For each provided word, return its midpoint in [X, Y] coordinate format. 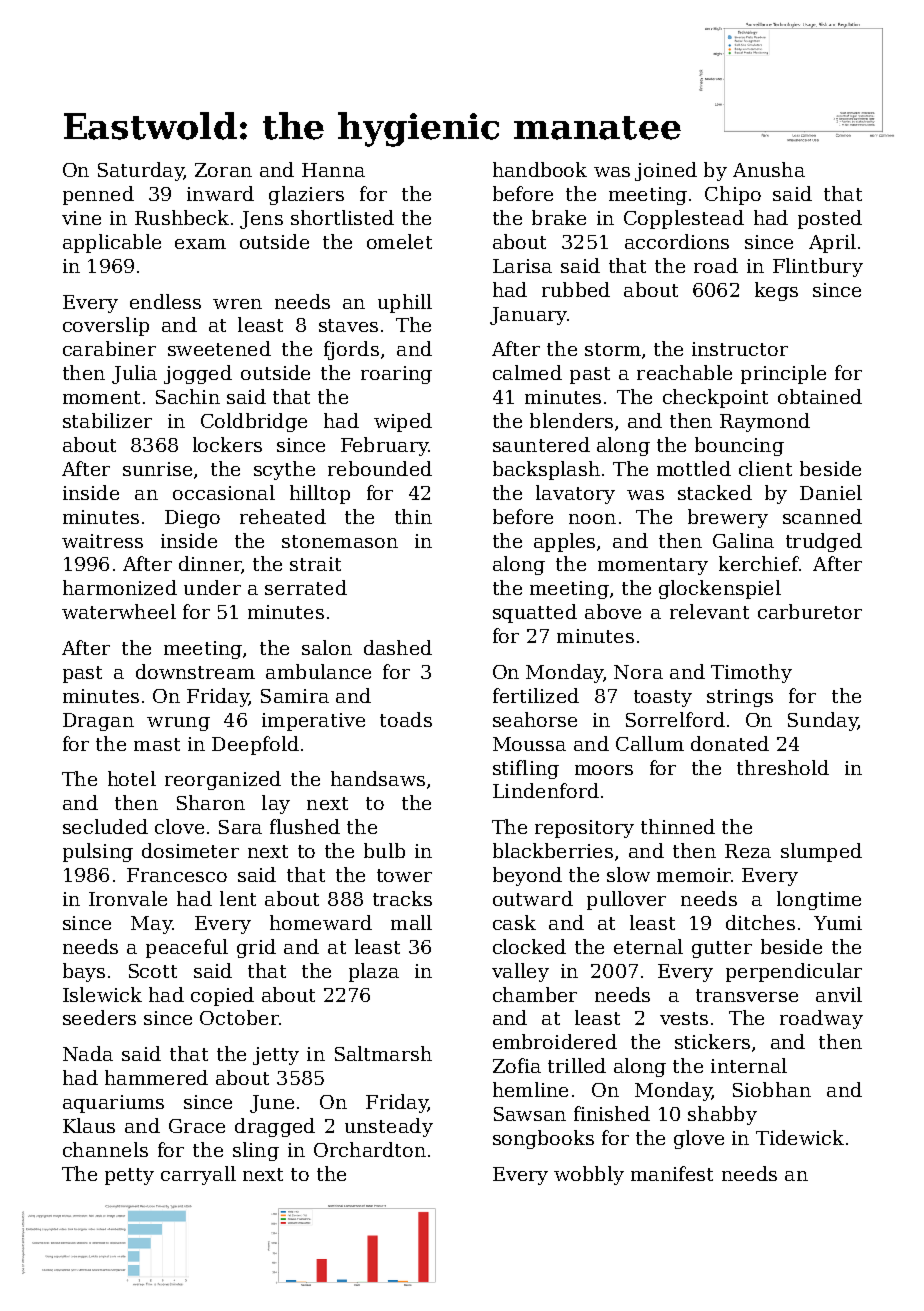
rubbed [576, 289]
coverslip [106, 326]
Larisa [522, 266]
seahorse [535, 719]
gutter [722, 949]
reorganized [223, 780]
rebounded [380, 468]
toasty [663, 698]
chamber [535, 994]
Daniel [831, 492]
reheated [283, 516]
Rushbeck [182, 217]
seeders [99, 1017]
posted [830, 219]
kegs [776, 291]
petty [129, 1176]
